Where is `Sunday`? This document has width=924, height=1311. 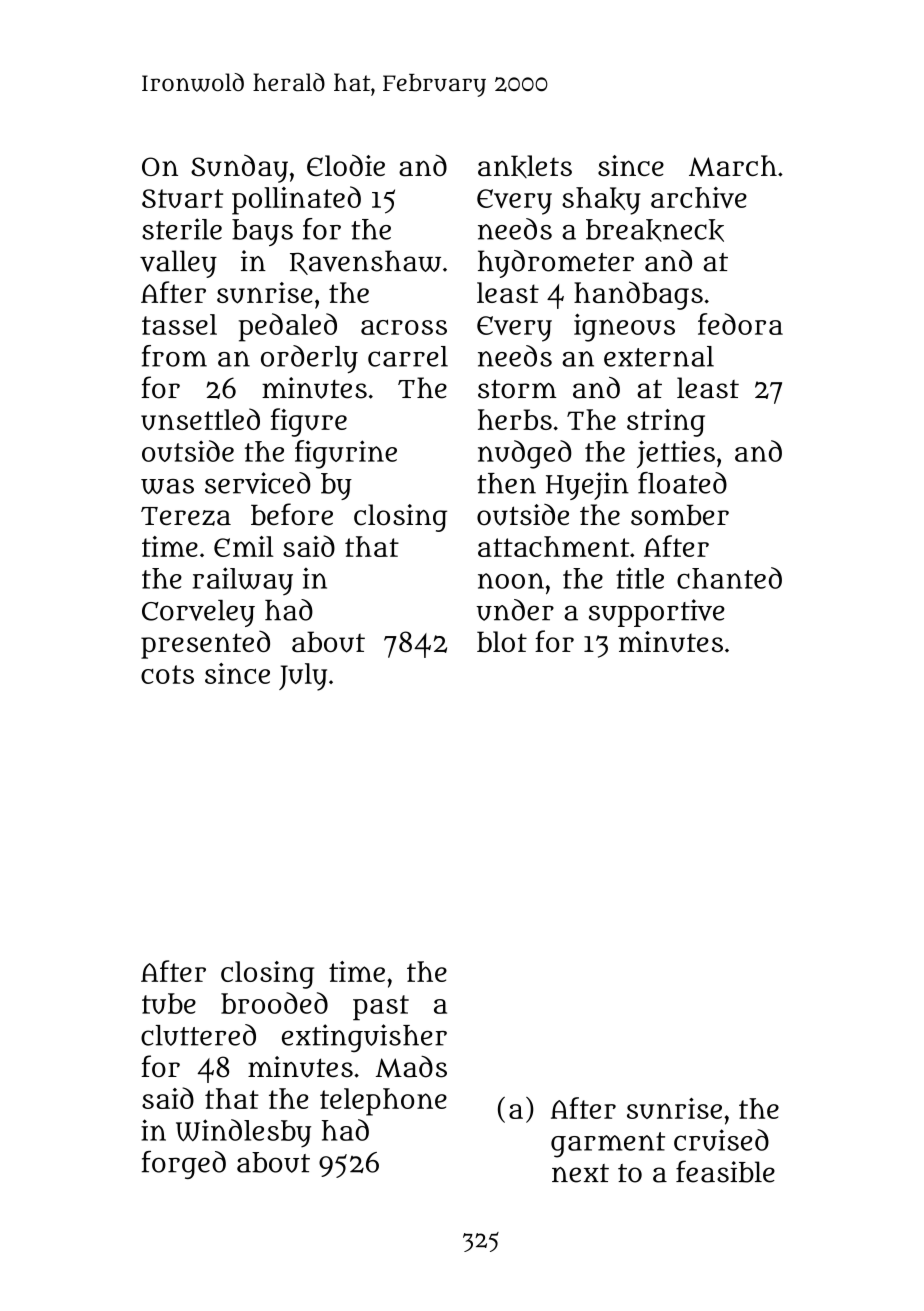 Sunday is located at coordinates (239, 168).
